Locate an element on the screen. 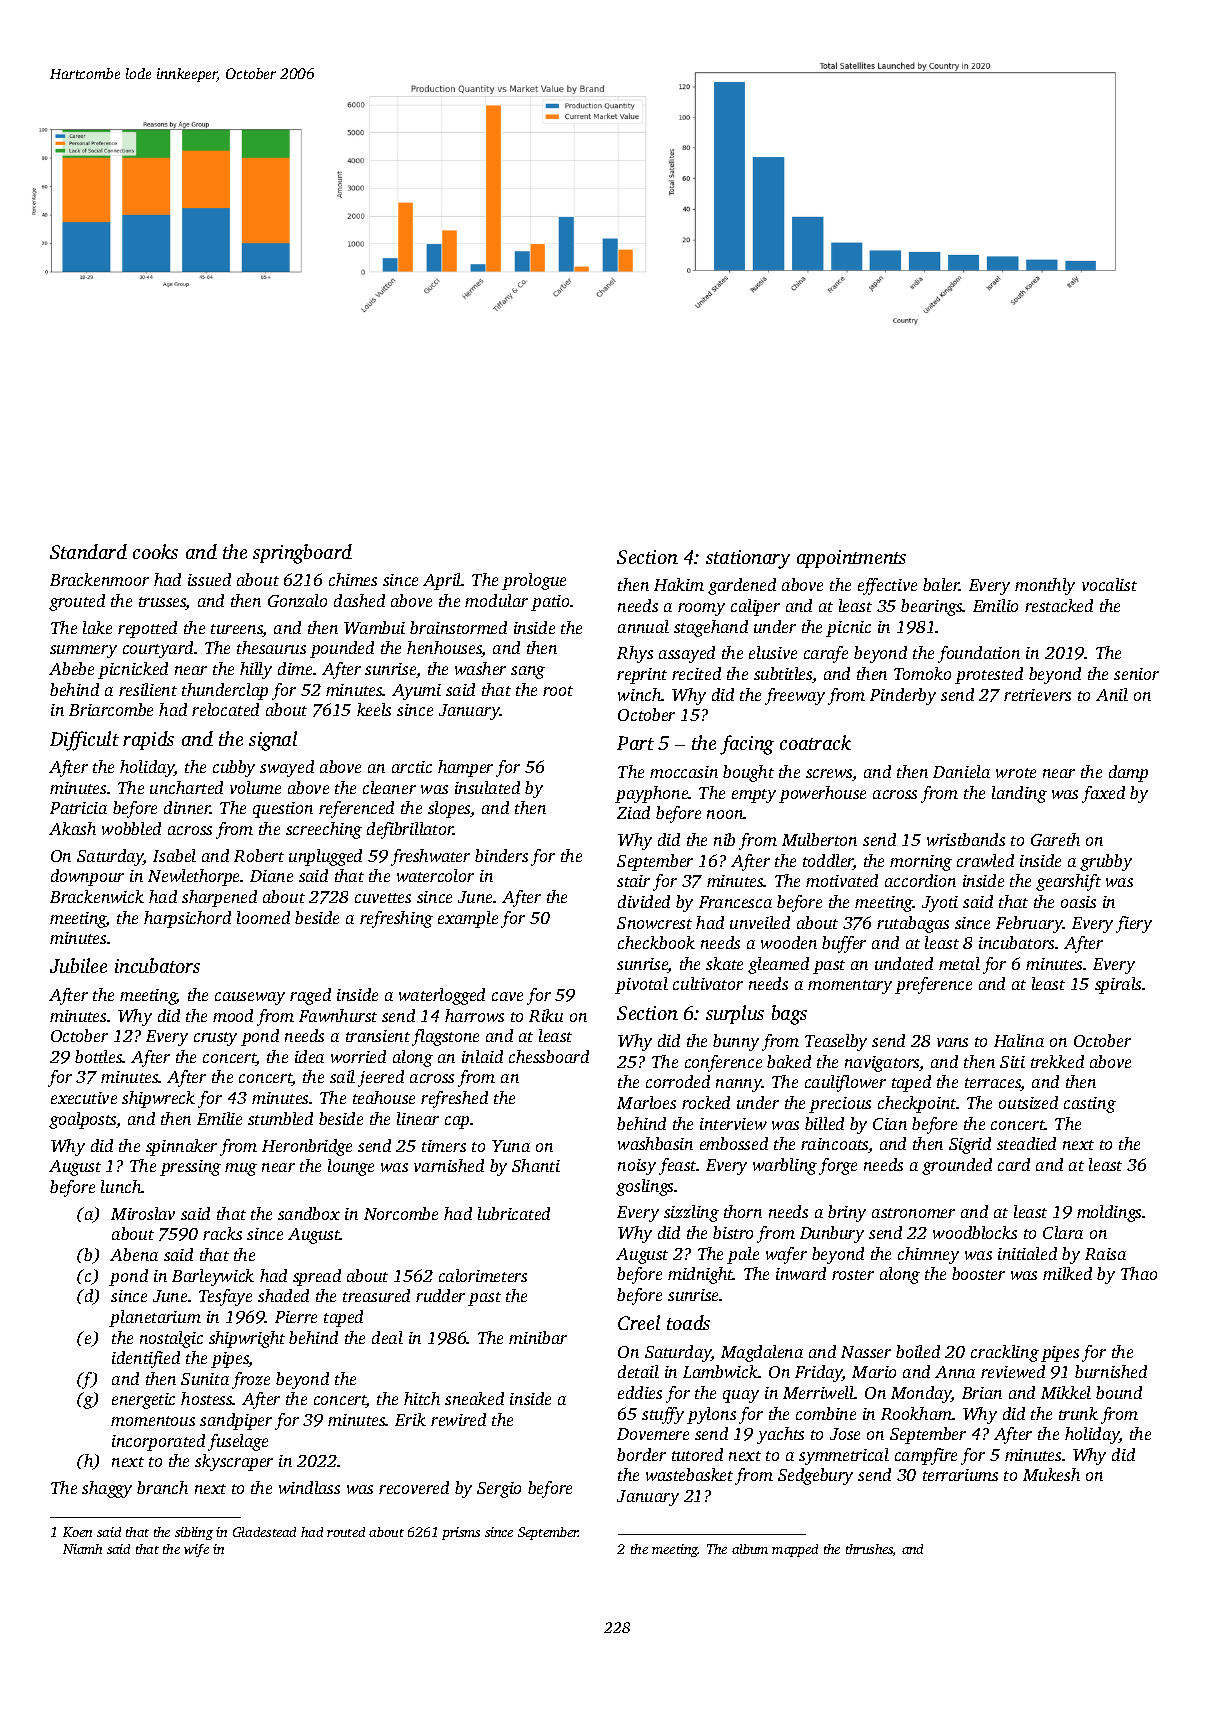 Image resolution: width=1210 pixels, height=1712 pixels. thrushes is located at coordinates (869, 1549).
